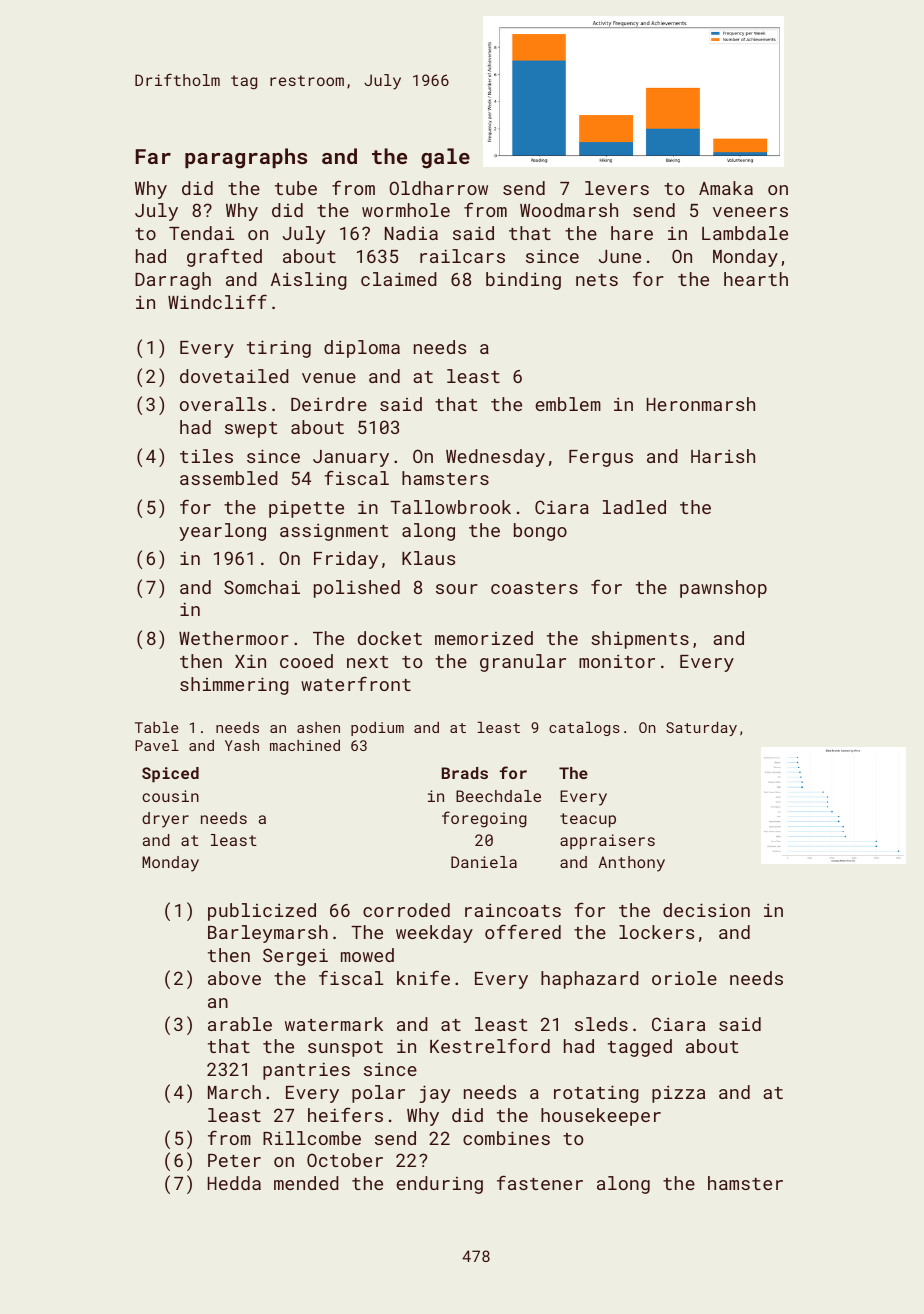 This screenshot has height=1314, width=924. I want to click on fastener, so click(540, 1182).
